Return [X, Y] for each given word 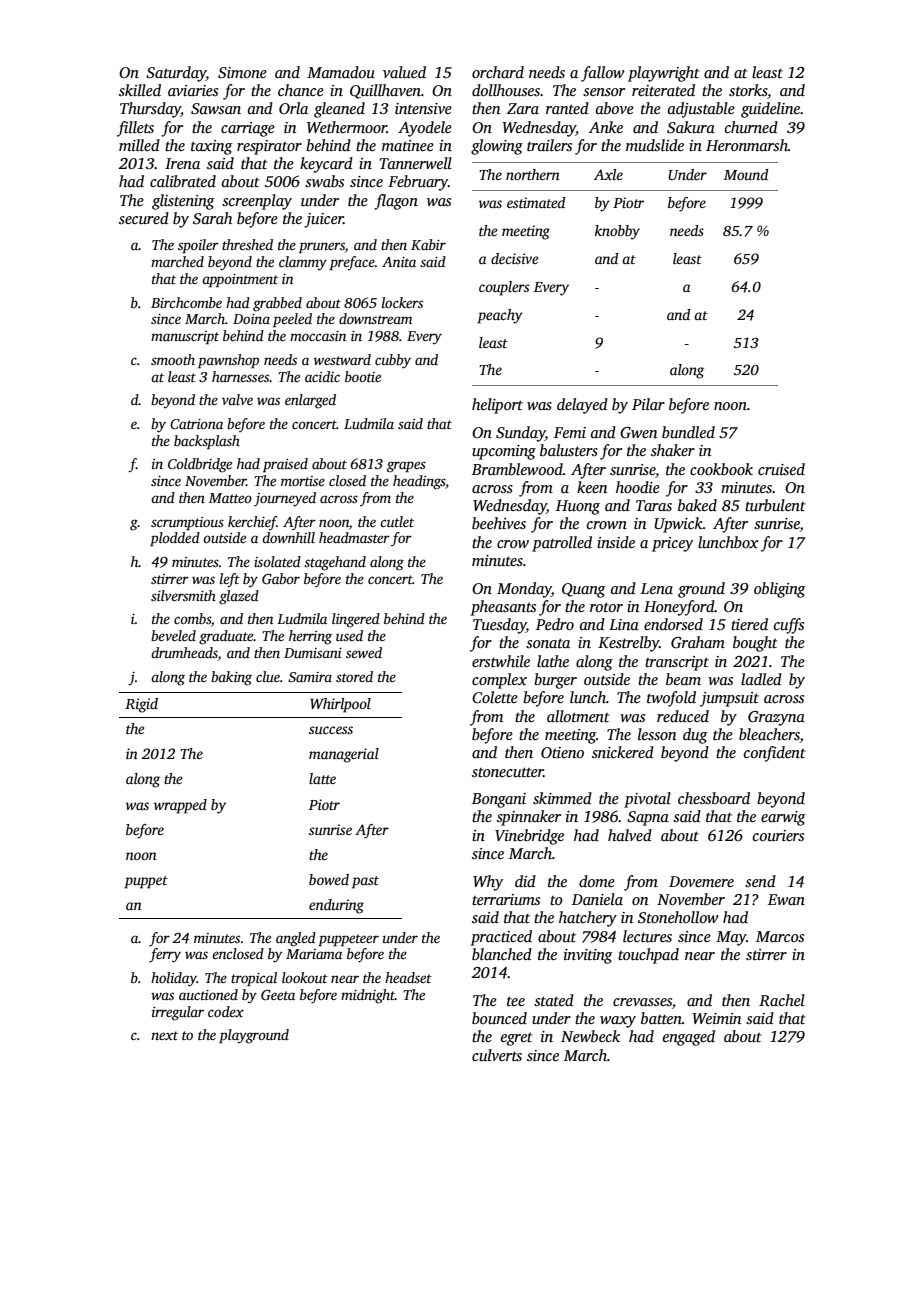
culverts [497, 1055]
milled [139, 145]
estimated [536, 202]
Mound [746, 174]
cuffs [789, 626]
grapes [406, 467]
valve [237, 399]
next [164, 1035]
